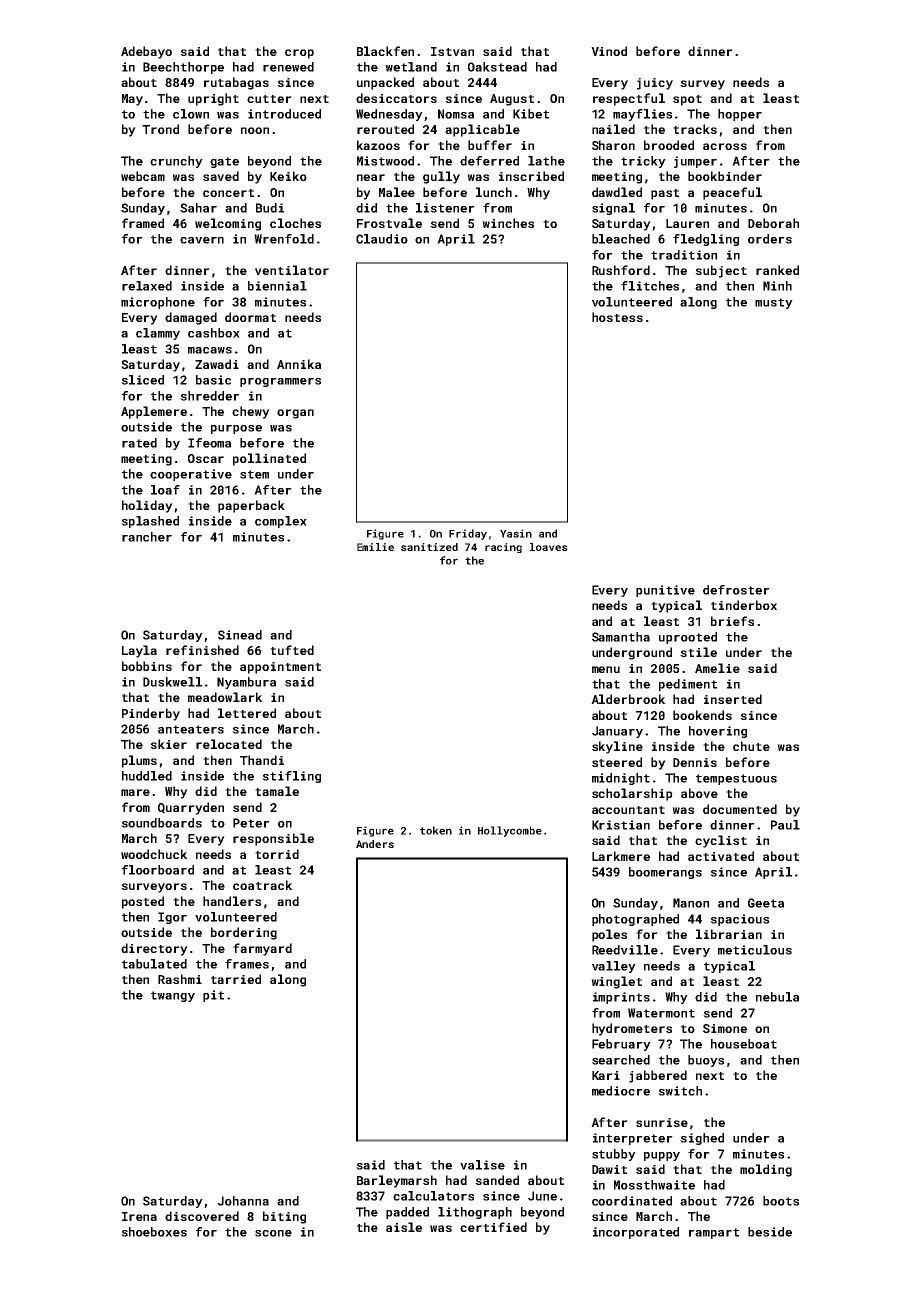 The height and width of the screenshot is (1308, 924). I want to click on hostess, so click(617, 317).
